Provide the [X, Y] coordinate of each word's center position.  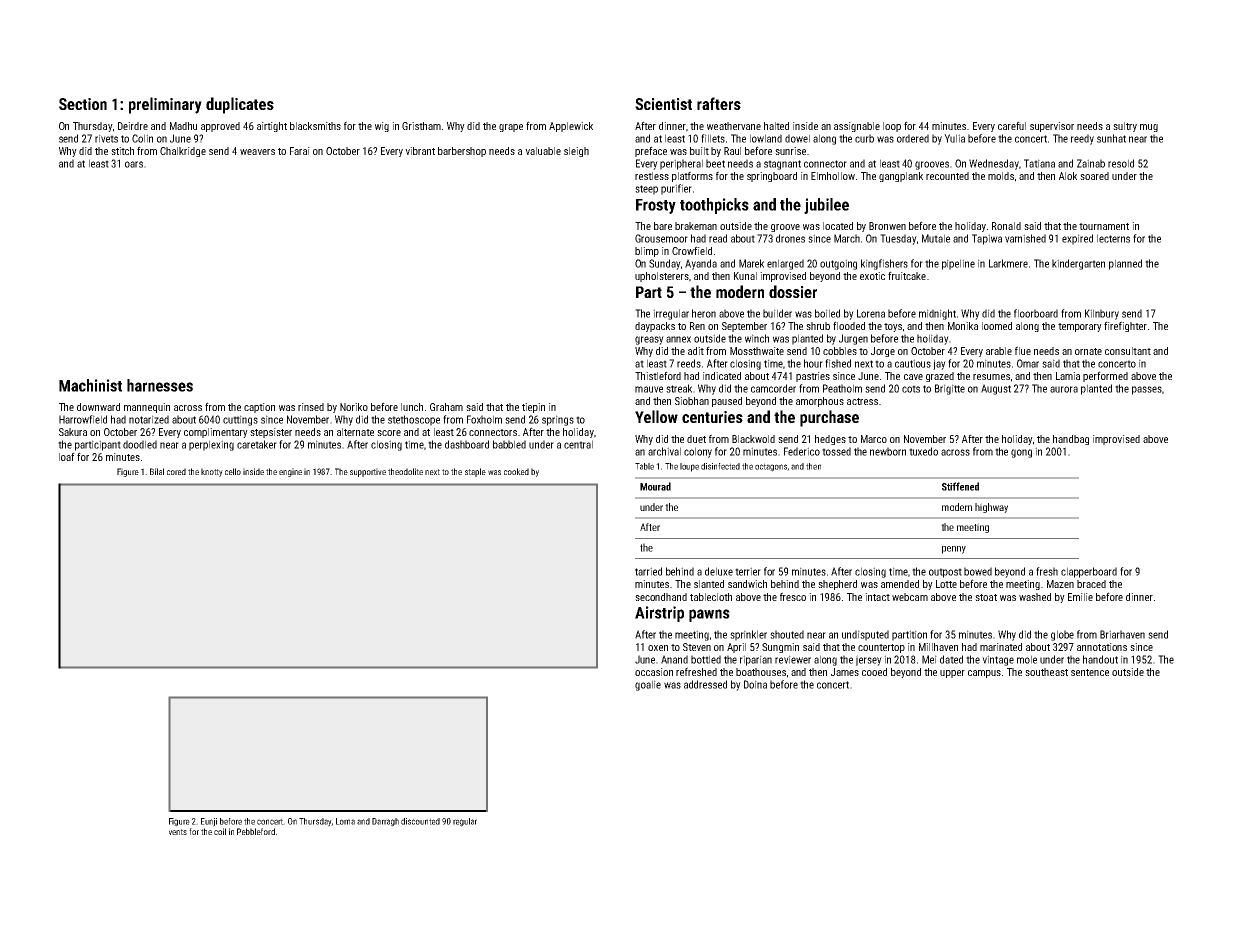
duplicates [240, 105]
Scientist [663, 104]
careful [1012, 125]
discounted [420, 821]
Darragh [385, 822]
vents [178, 832]
